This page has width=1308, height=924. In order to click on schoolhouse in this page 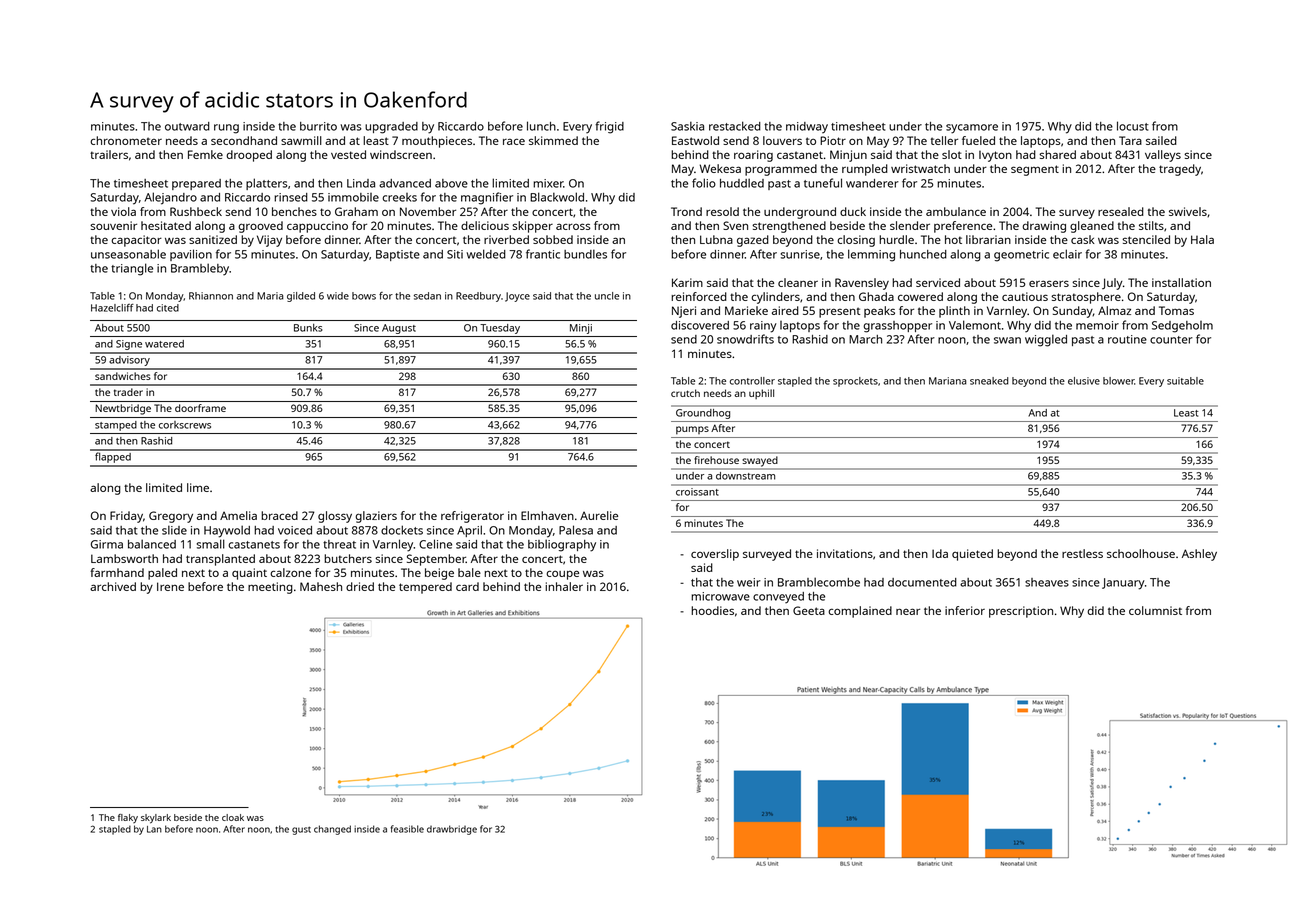, I will do `click(1141, 553)`.
